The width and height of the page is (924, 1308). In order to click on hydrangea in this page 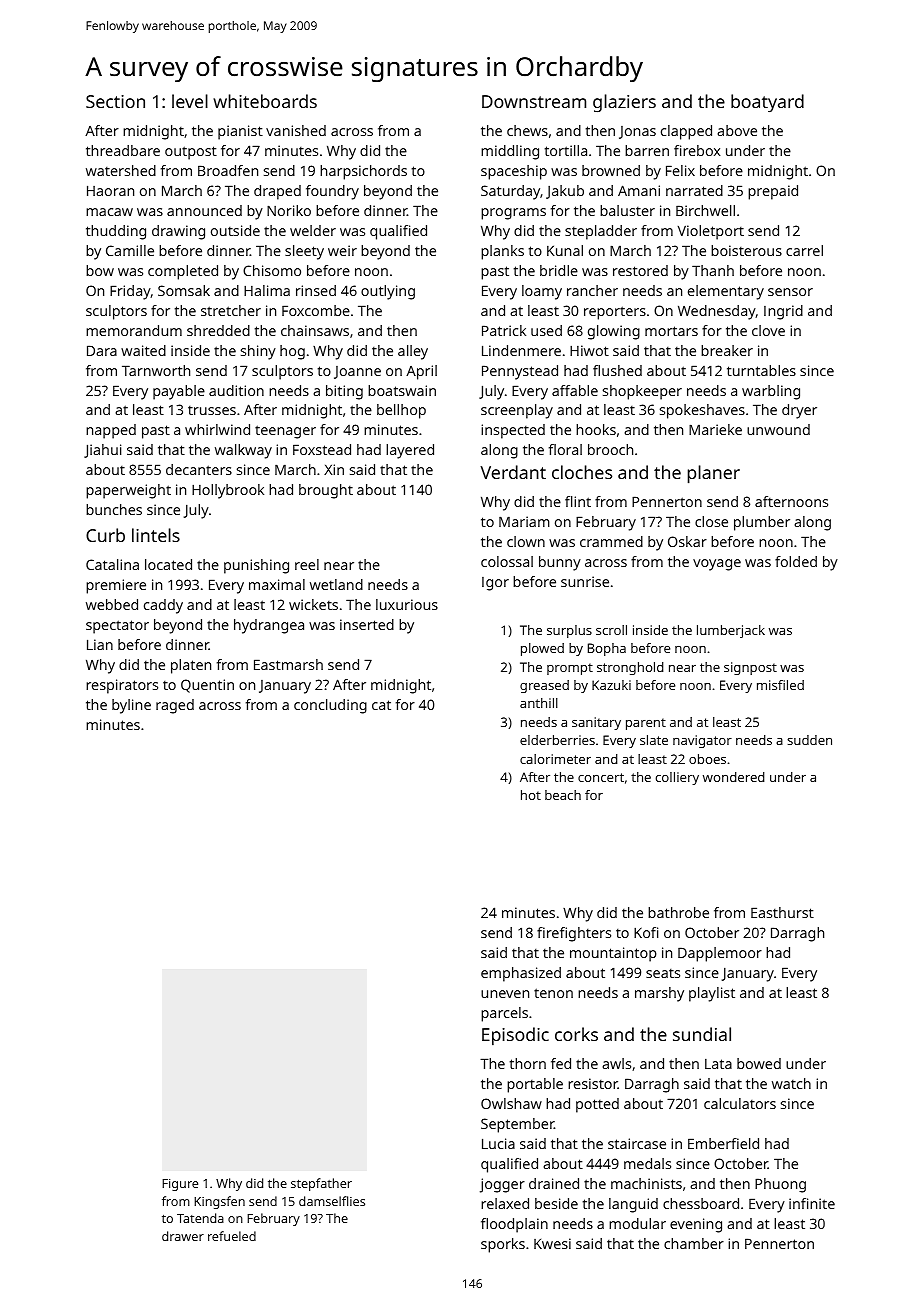, I will do `click(269, 626)`.
